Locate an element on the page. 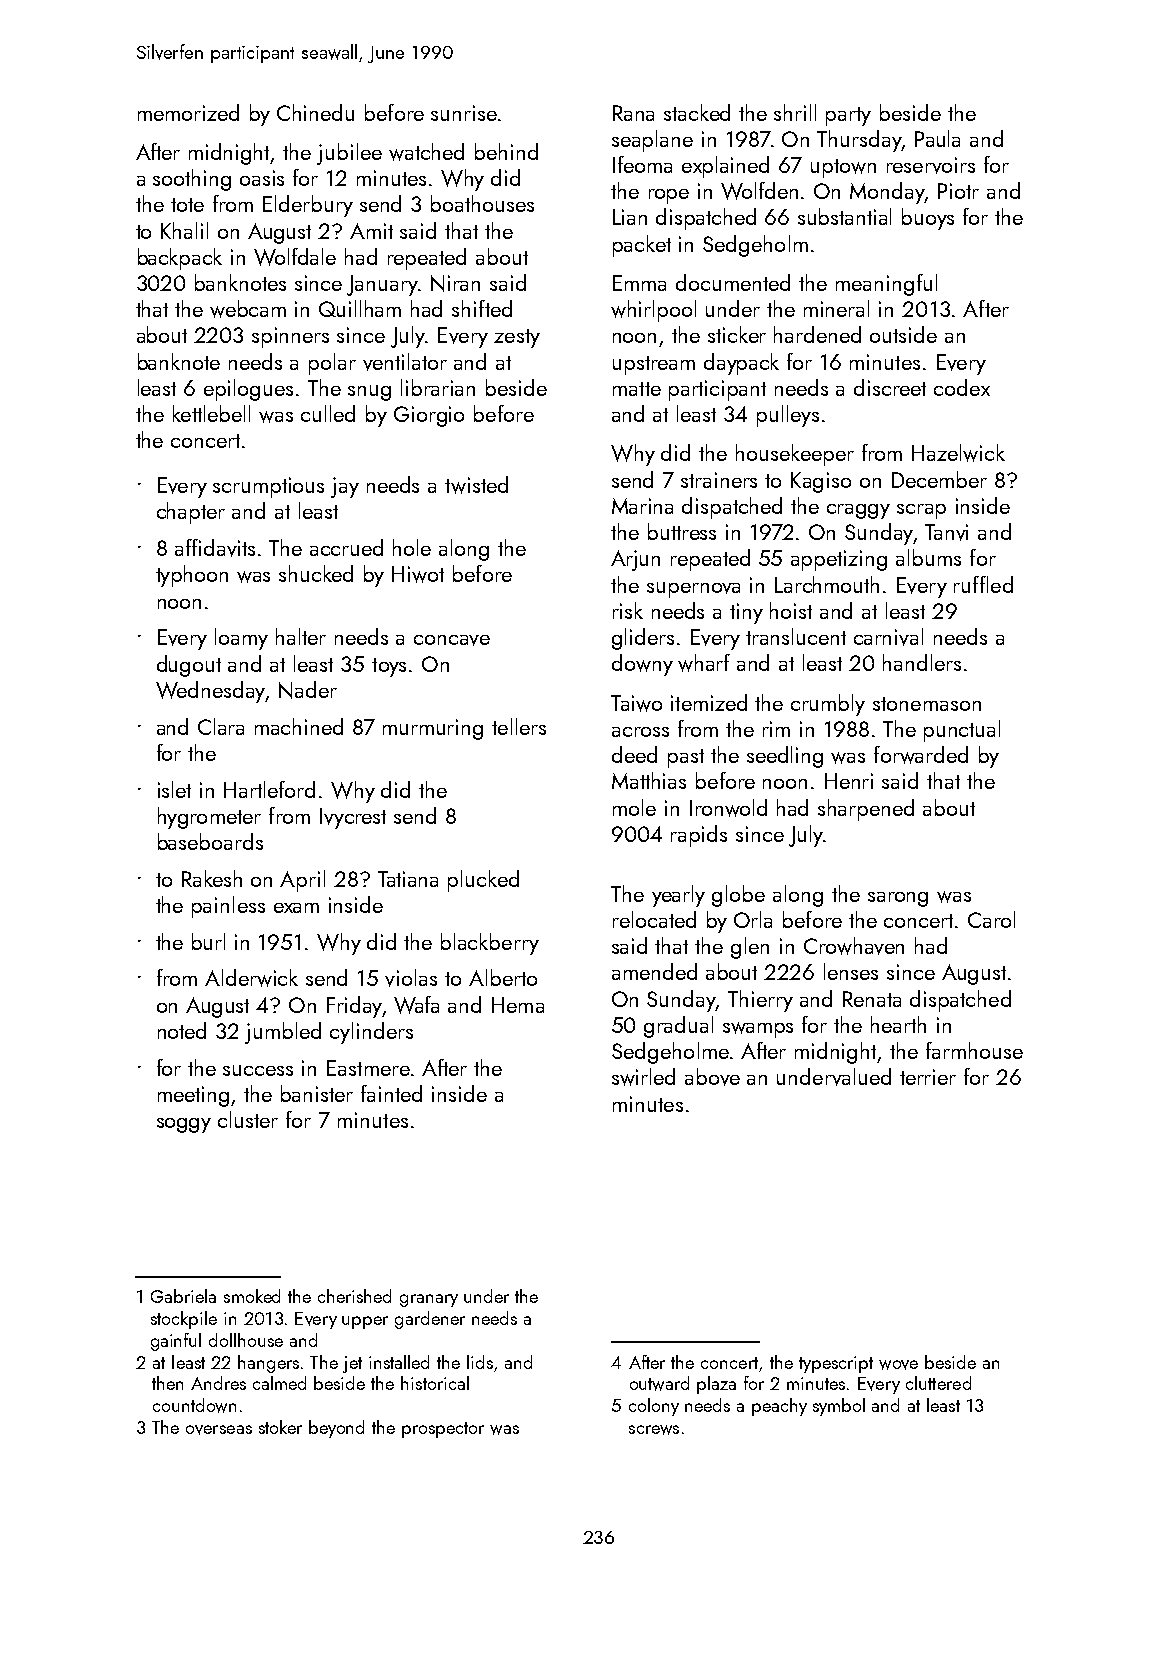  islet is located at coordinates (174, 789).
